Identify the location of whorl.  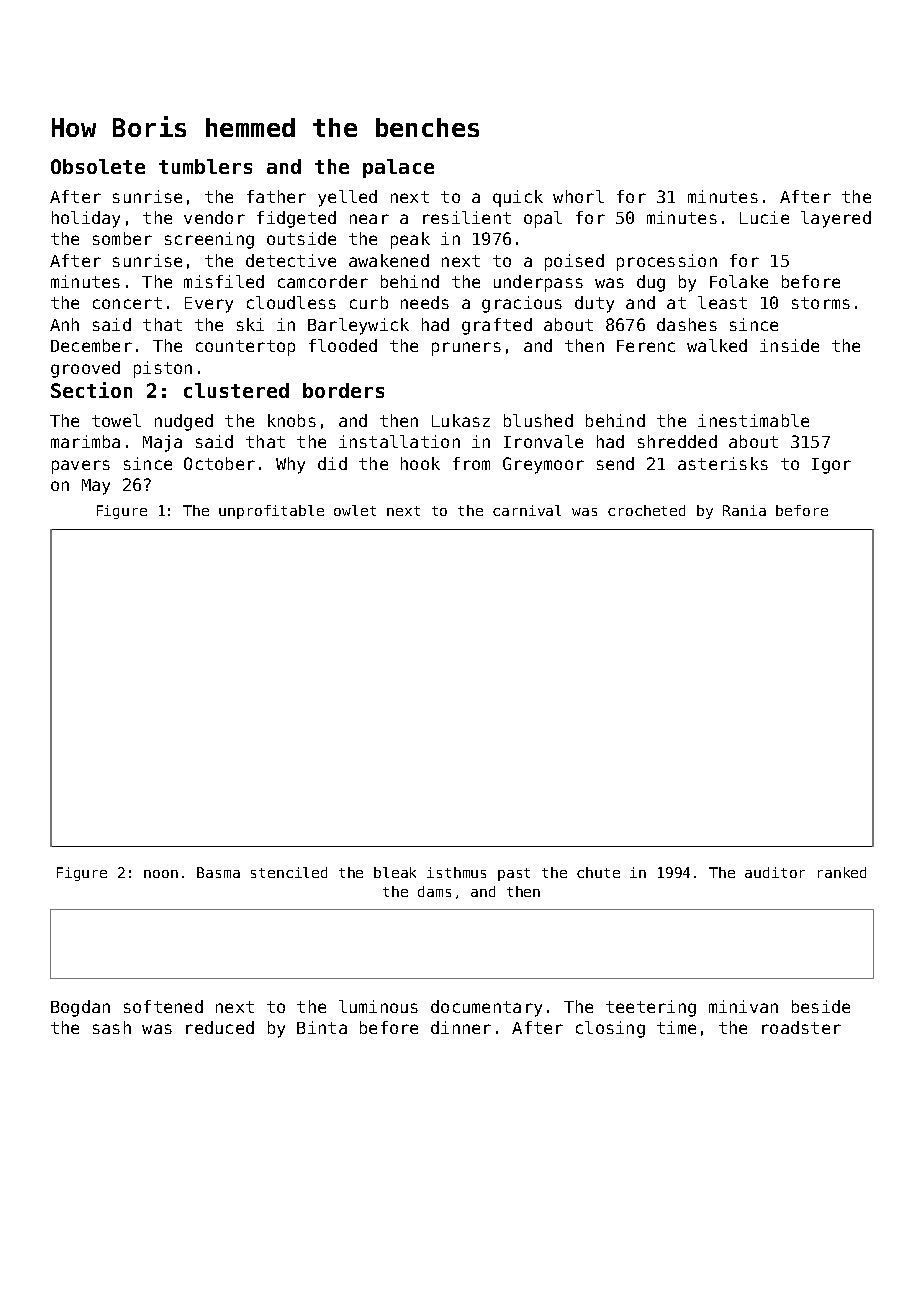
(578, 196).
